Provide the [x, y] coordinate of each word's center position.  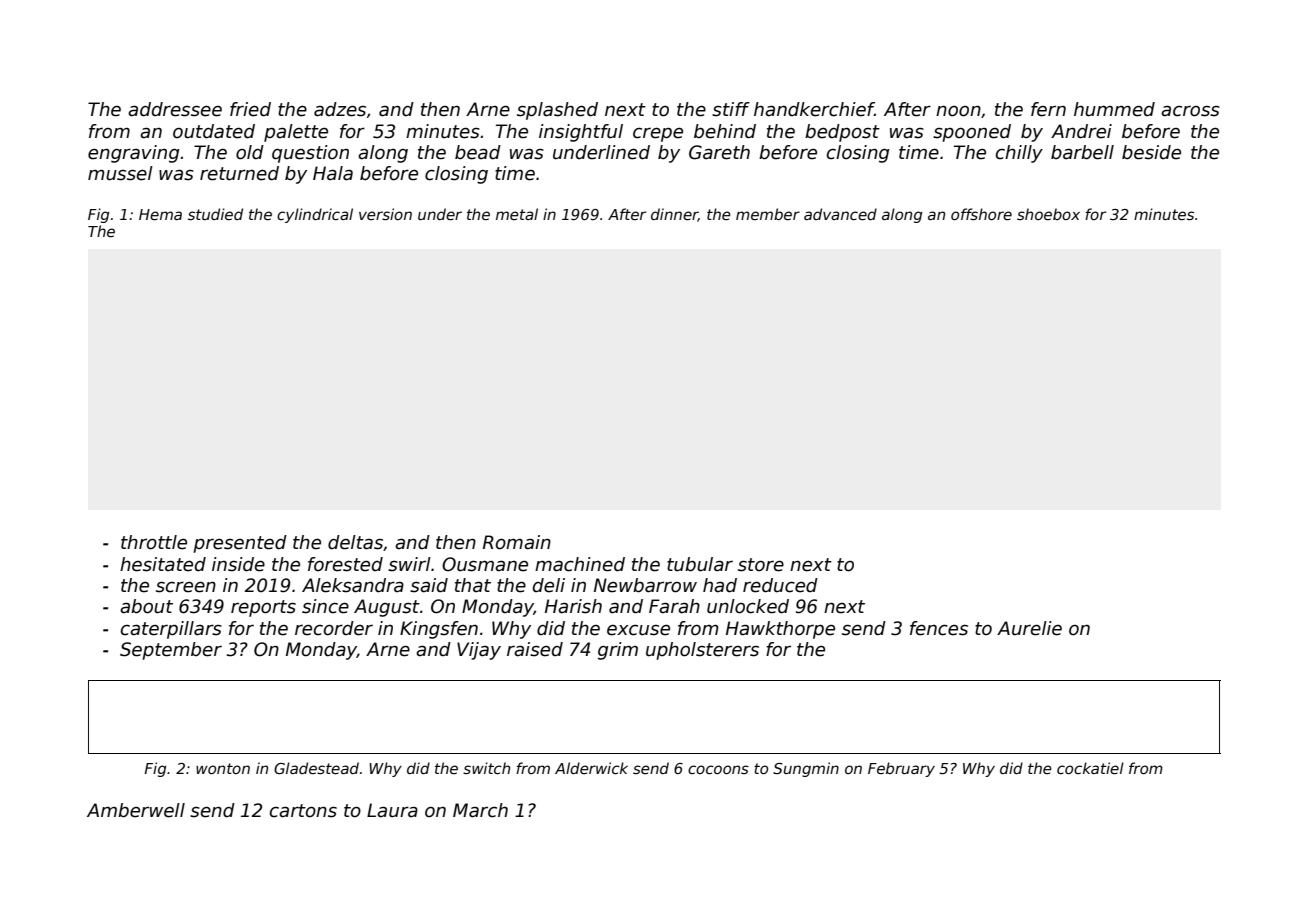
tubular [700, 564]
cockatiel [1090, 768]
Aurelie [1029, 628]
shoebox [1048, 214]
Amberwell [136, 810]
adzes [340, 109]
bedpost [842, 133]
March [480, 810]
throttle [154, 542]
